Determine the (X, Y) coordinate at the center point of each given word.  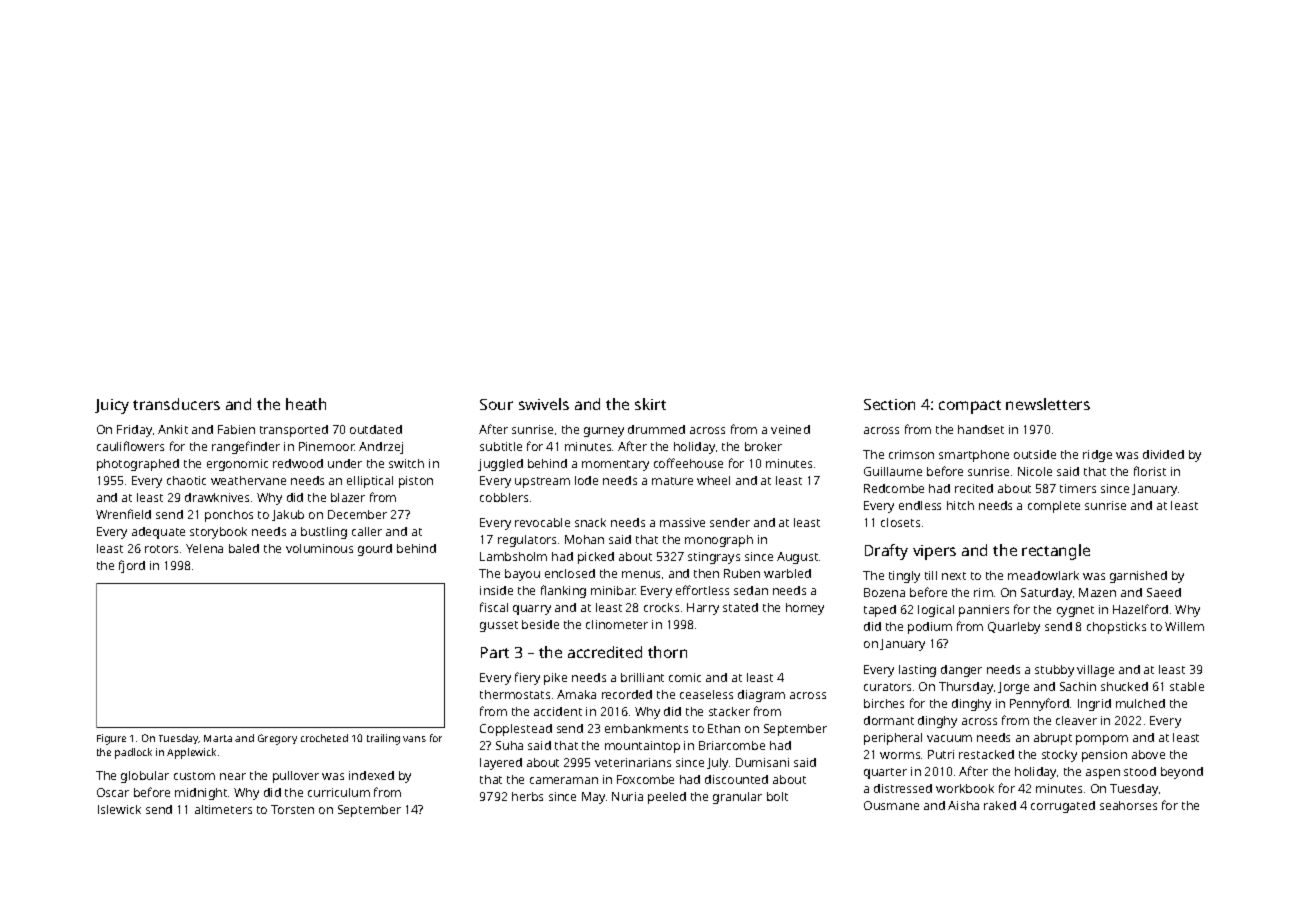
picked (596, 558)
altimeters (223, 809)
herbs (527, 796)
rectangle (1056, 552)
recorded (627, 694)
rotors (161, 549)
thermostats (515, 694)
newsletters (1048, 404)
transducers (176, 404)
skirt (650, 404)
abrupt (1053, 739)
